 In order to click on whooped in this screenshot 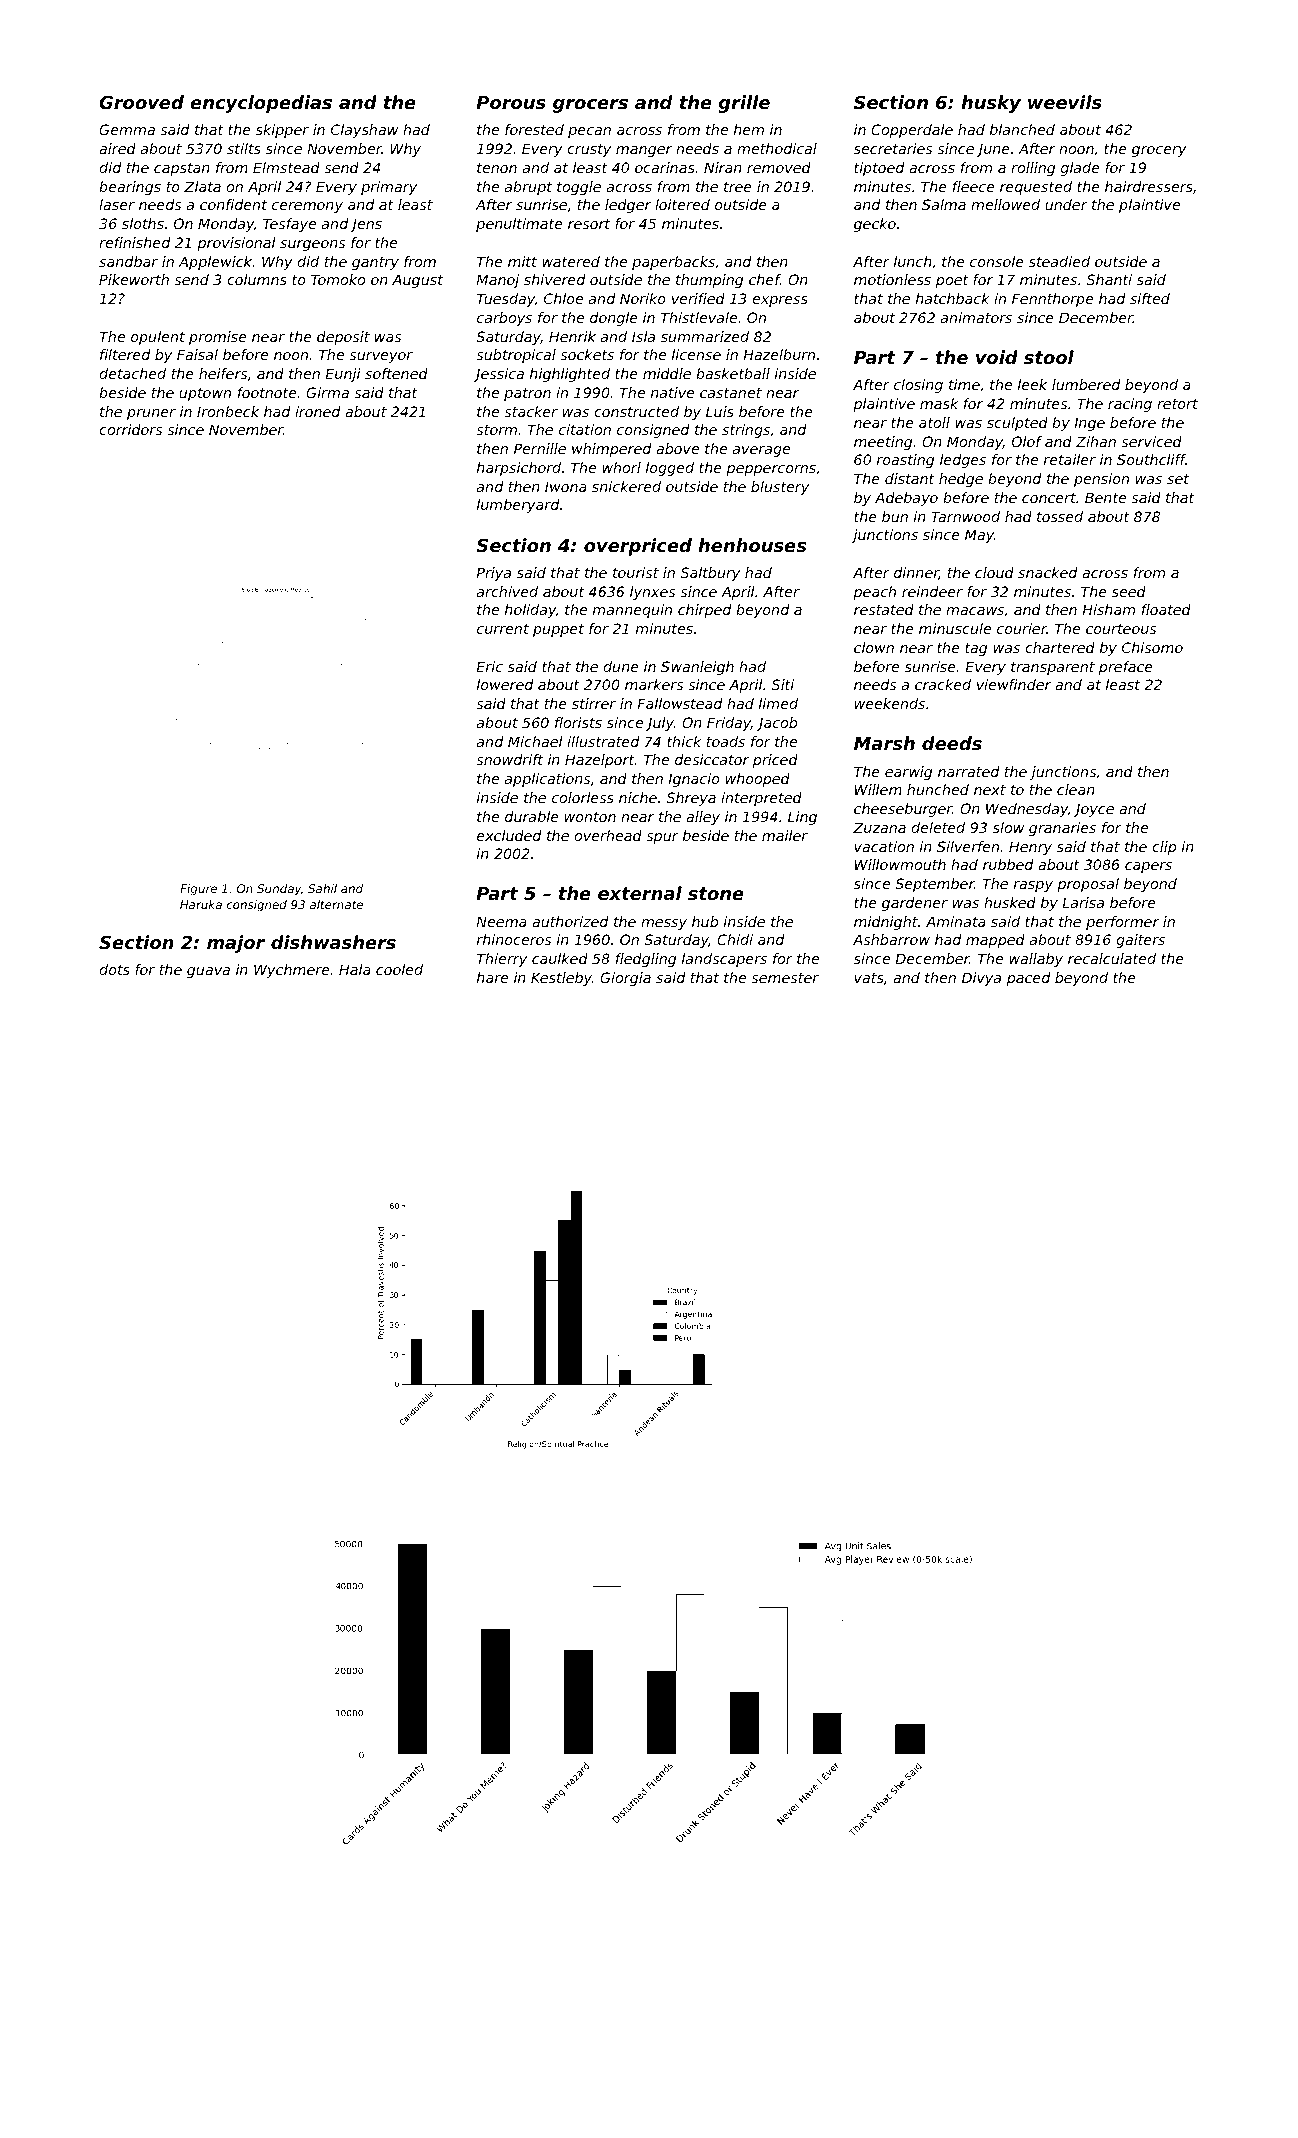, I will do `click(758, 780)`.
